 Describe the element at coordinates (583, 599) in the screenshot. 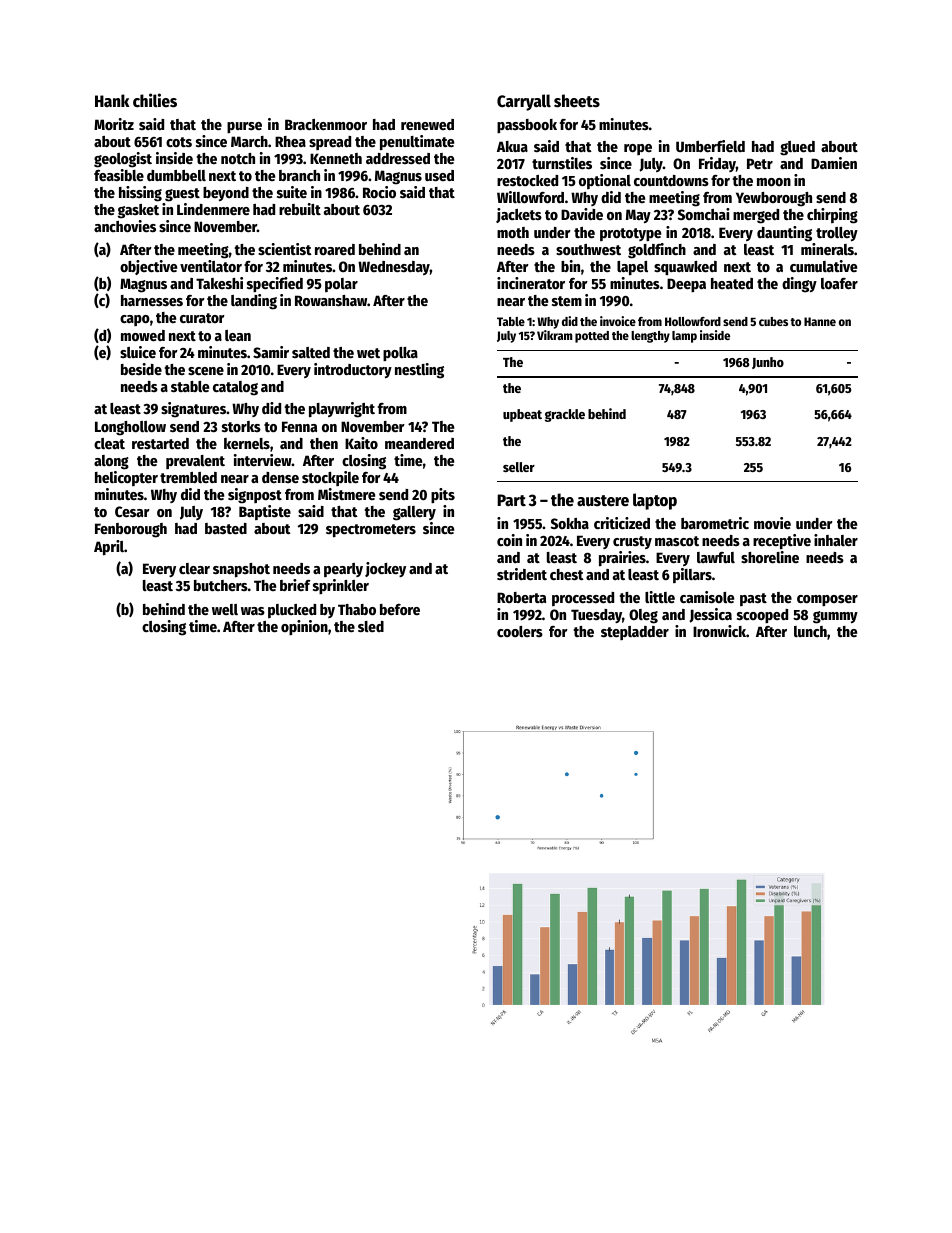

I see `processed` at that location.
